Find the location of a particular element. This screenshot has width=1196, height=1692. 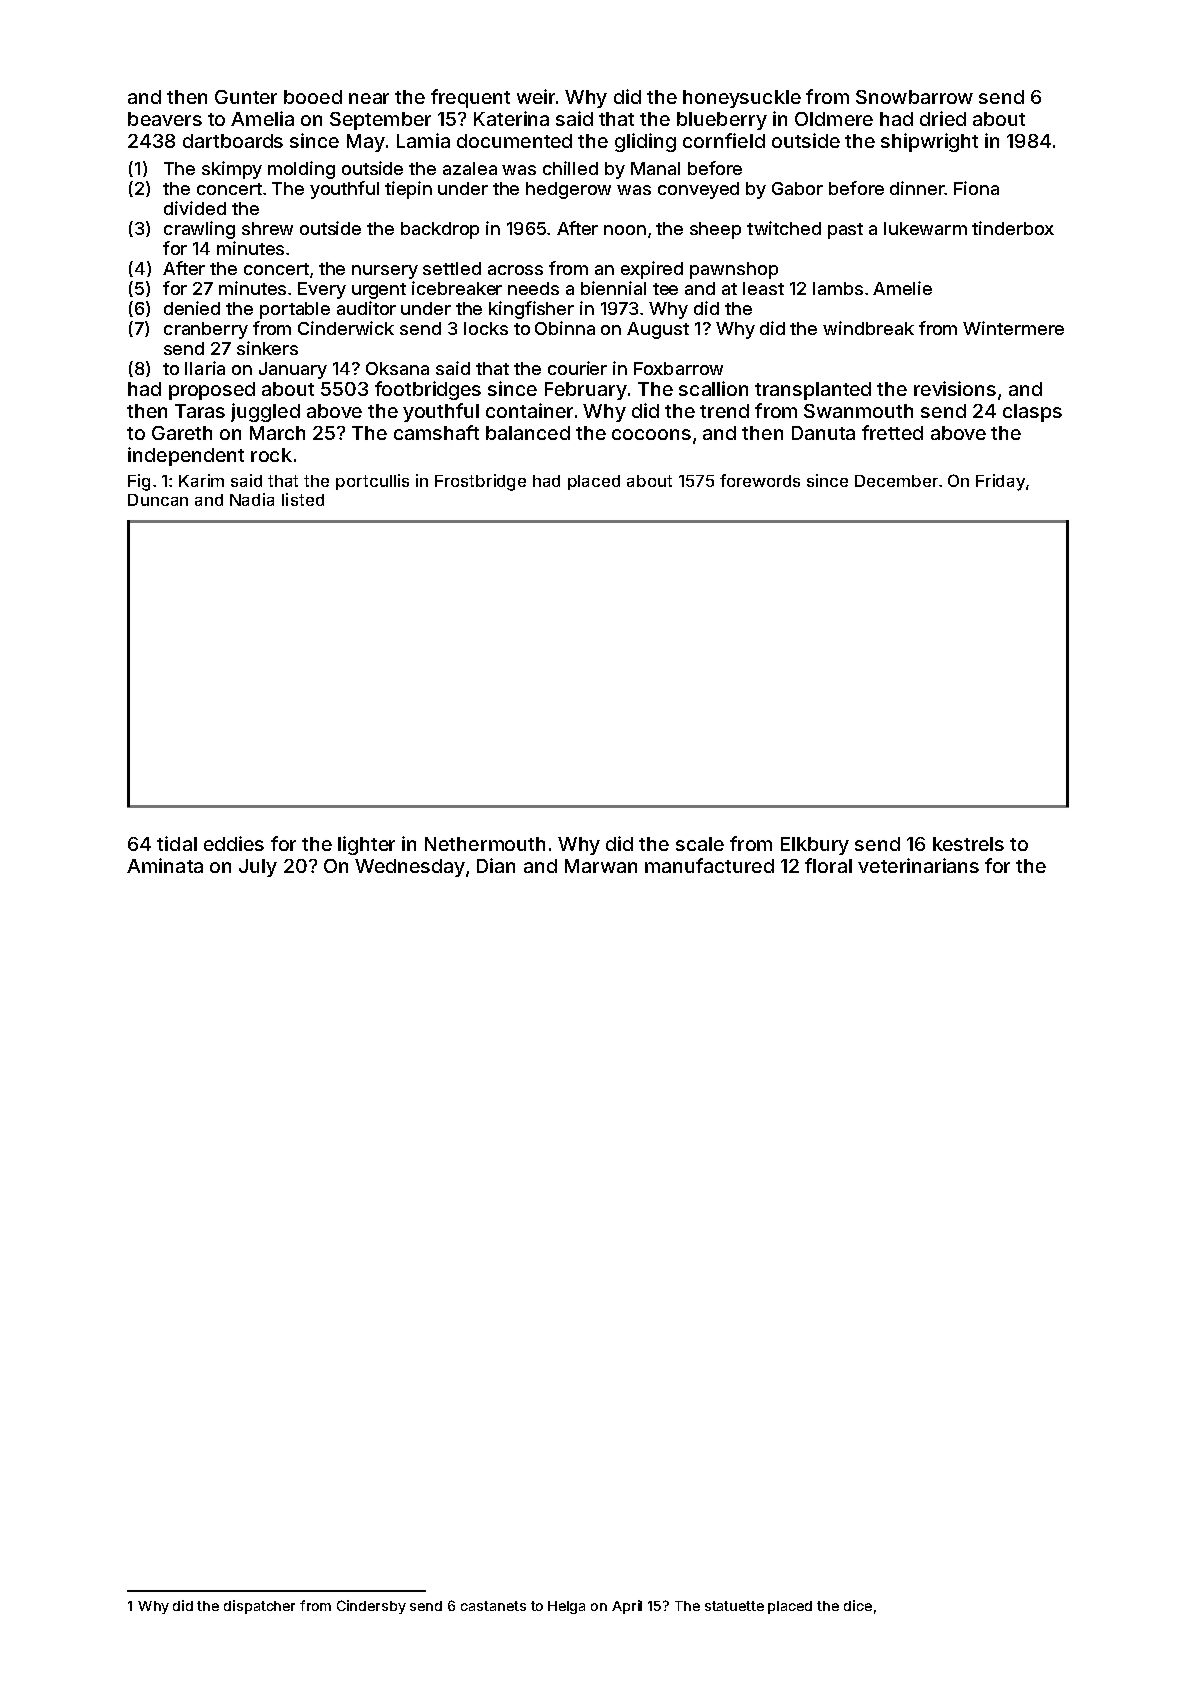

cocoons is located at coordinates (651, 434).
